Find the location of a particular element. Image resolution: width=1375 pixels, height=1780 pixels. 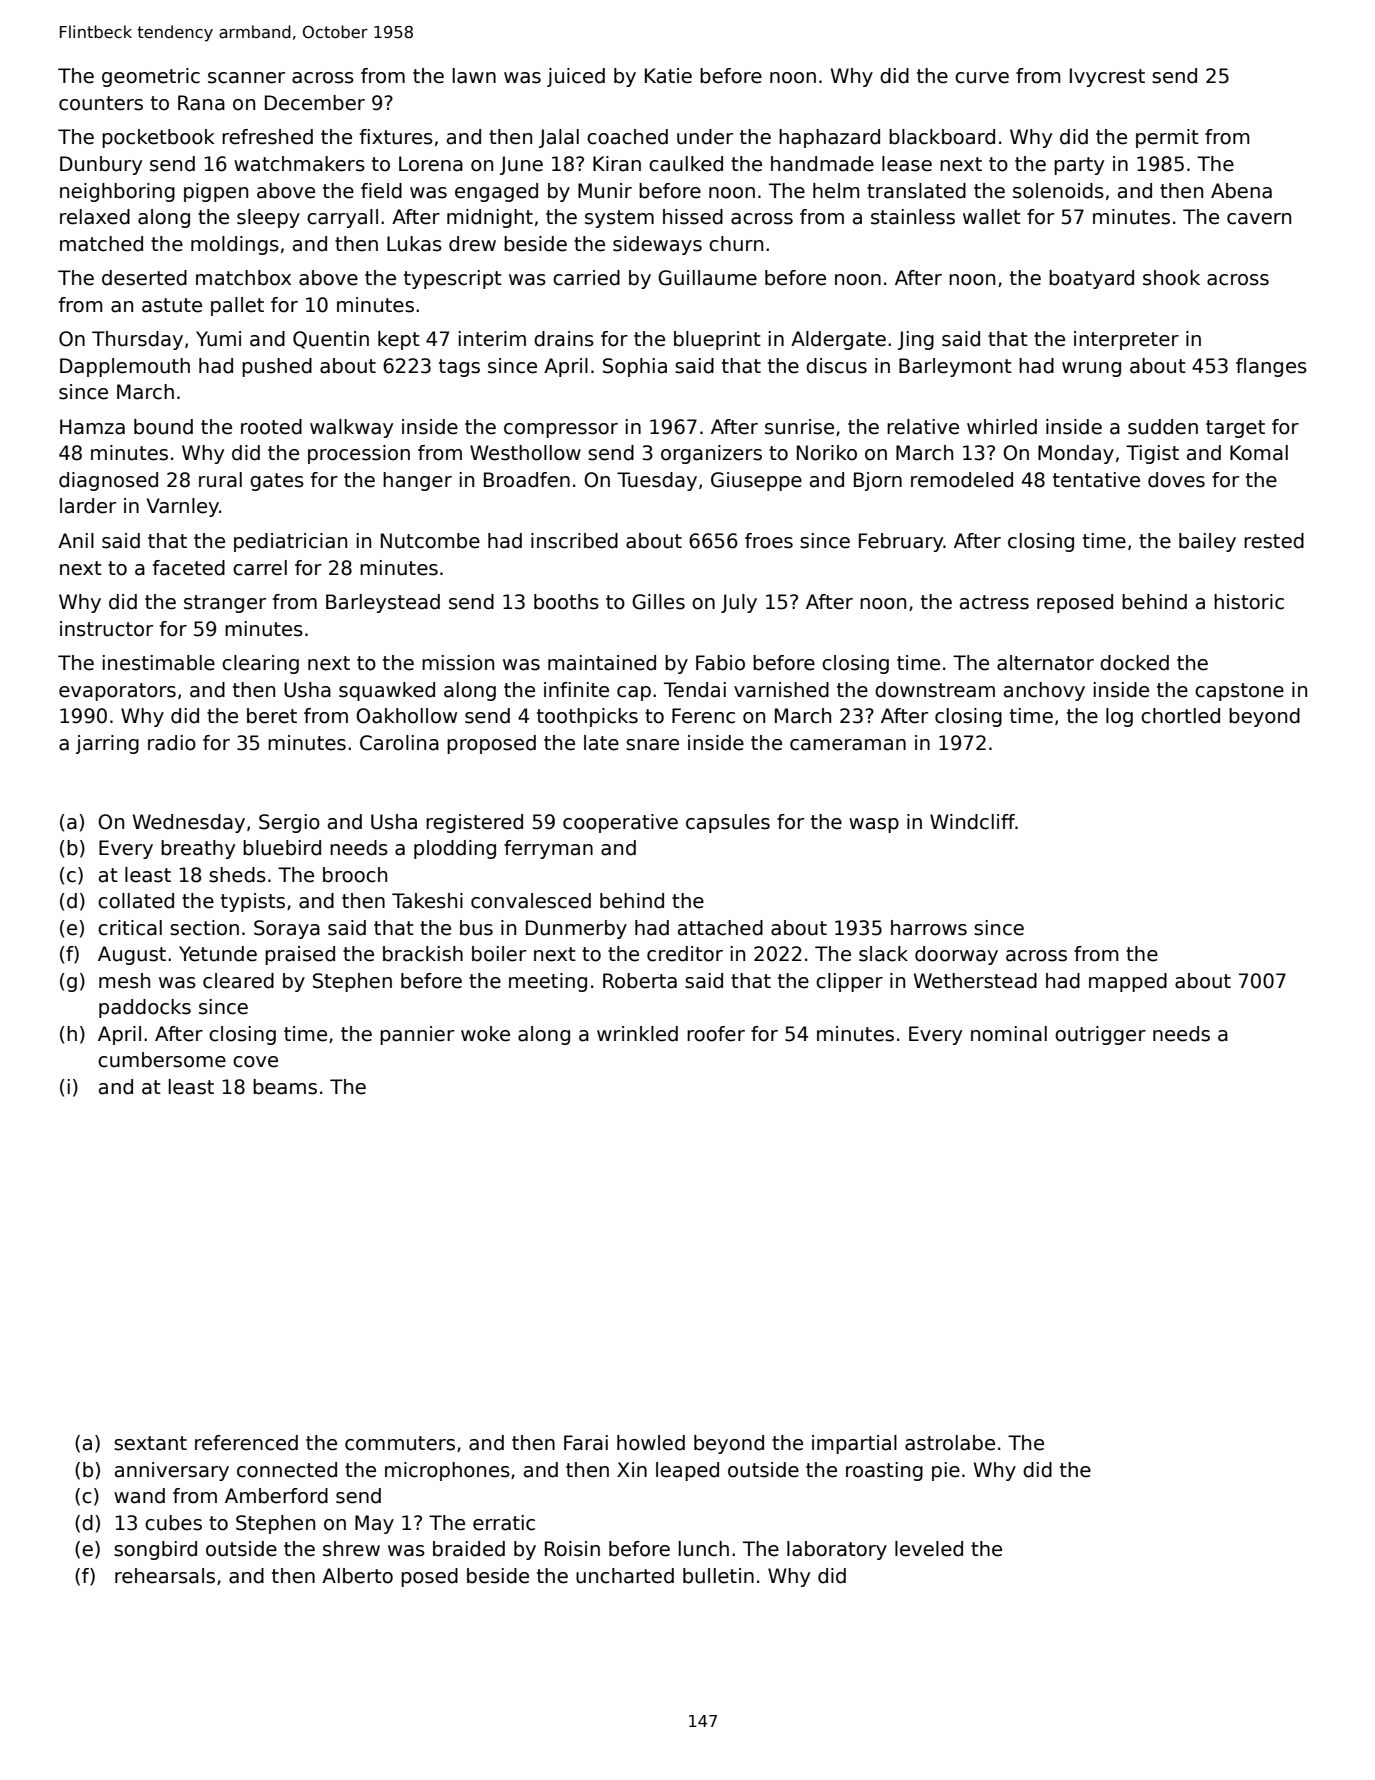

astrolabe is located at coordinates (950, 1443).
